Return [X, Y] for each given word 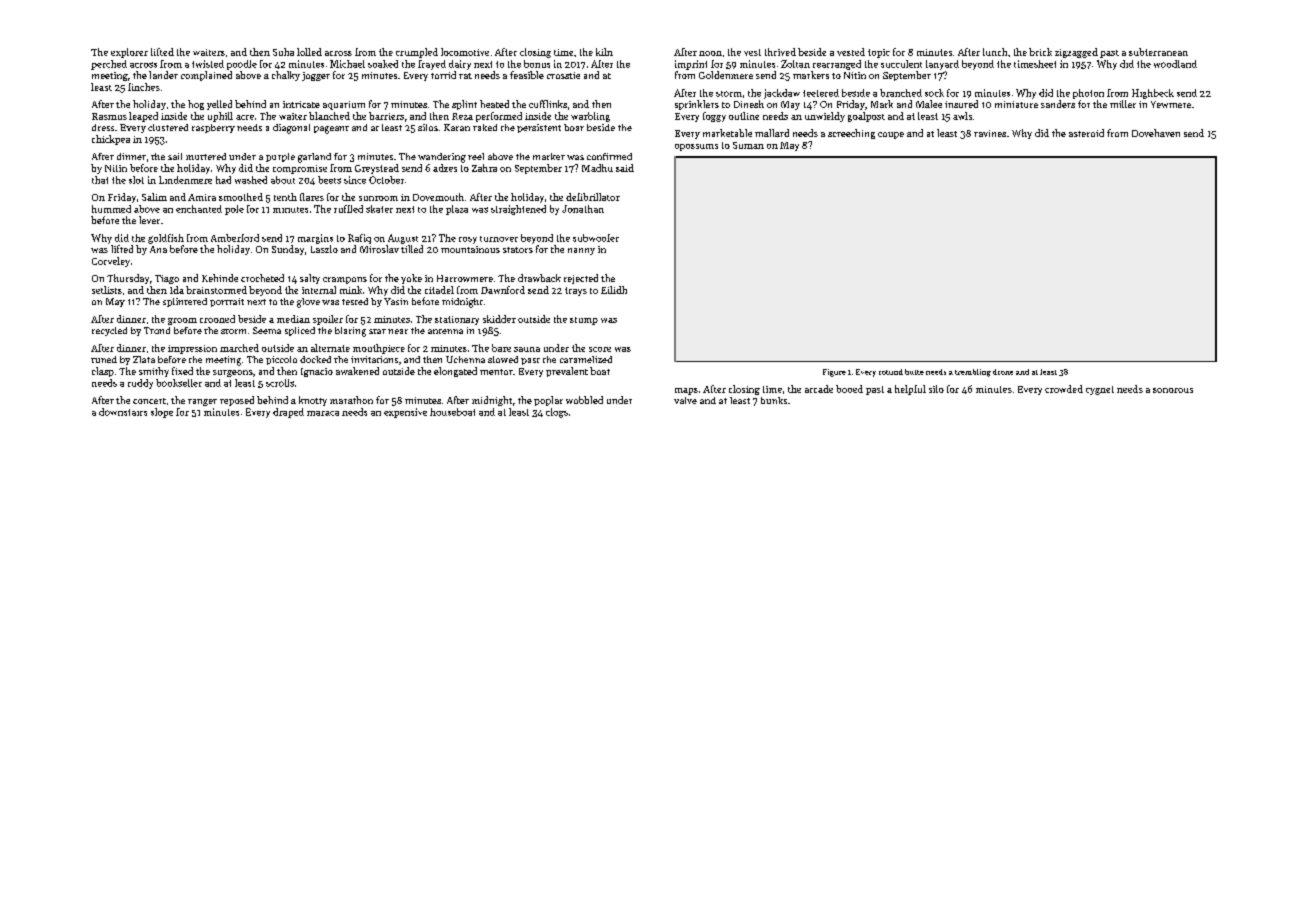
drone [1003, 372]
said [625, 168]
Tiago [167, 279]
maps [686, 391]
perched [109, 65]
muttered [206, 156]
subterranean [1158, 52]
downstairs [123, 412]
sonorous [1173, 390]
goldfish [166, 239]
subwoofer [596, 238]
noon [710, 53]
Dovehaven [1156, 133]
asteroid [1086, 133]
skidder [499, 319]
